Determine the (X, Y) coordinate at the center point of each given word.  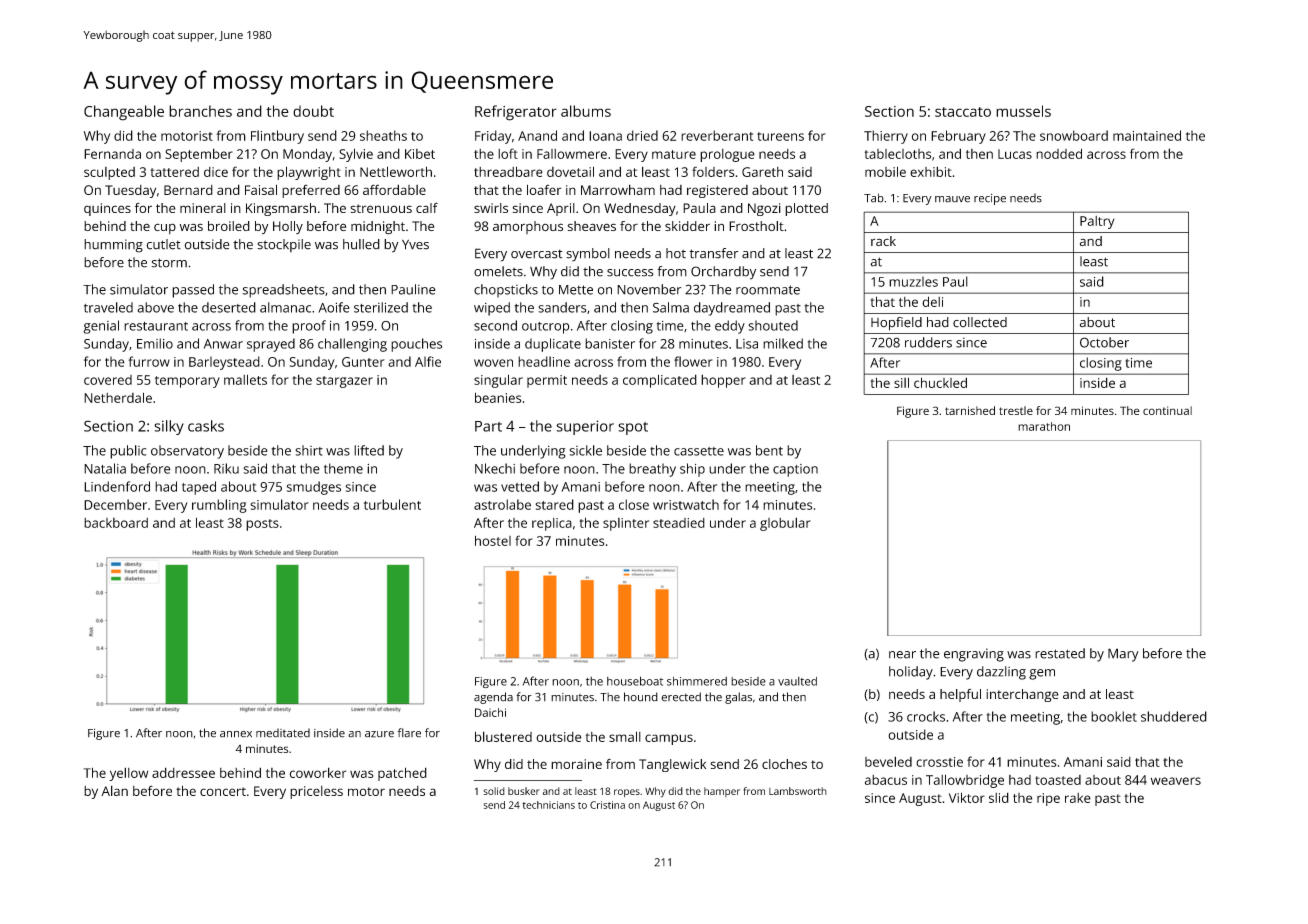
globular (785, 524)
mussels (1023, 111)
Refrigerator (516, 113)
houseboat (635, 681)
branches (200, 111)
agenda (493, 698)
